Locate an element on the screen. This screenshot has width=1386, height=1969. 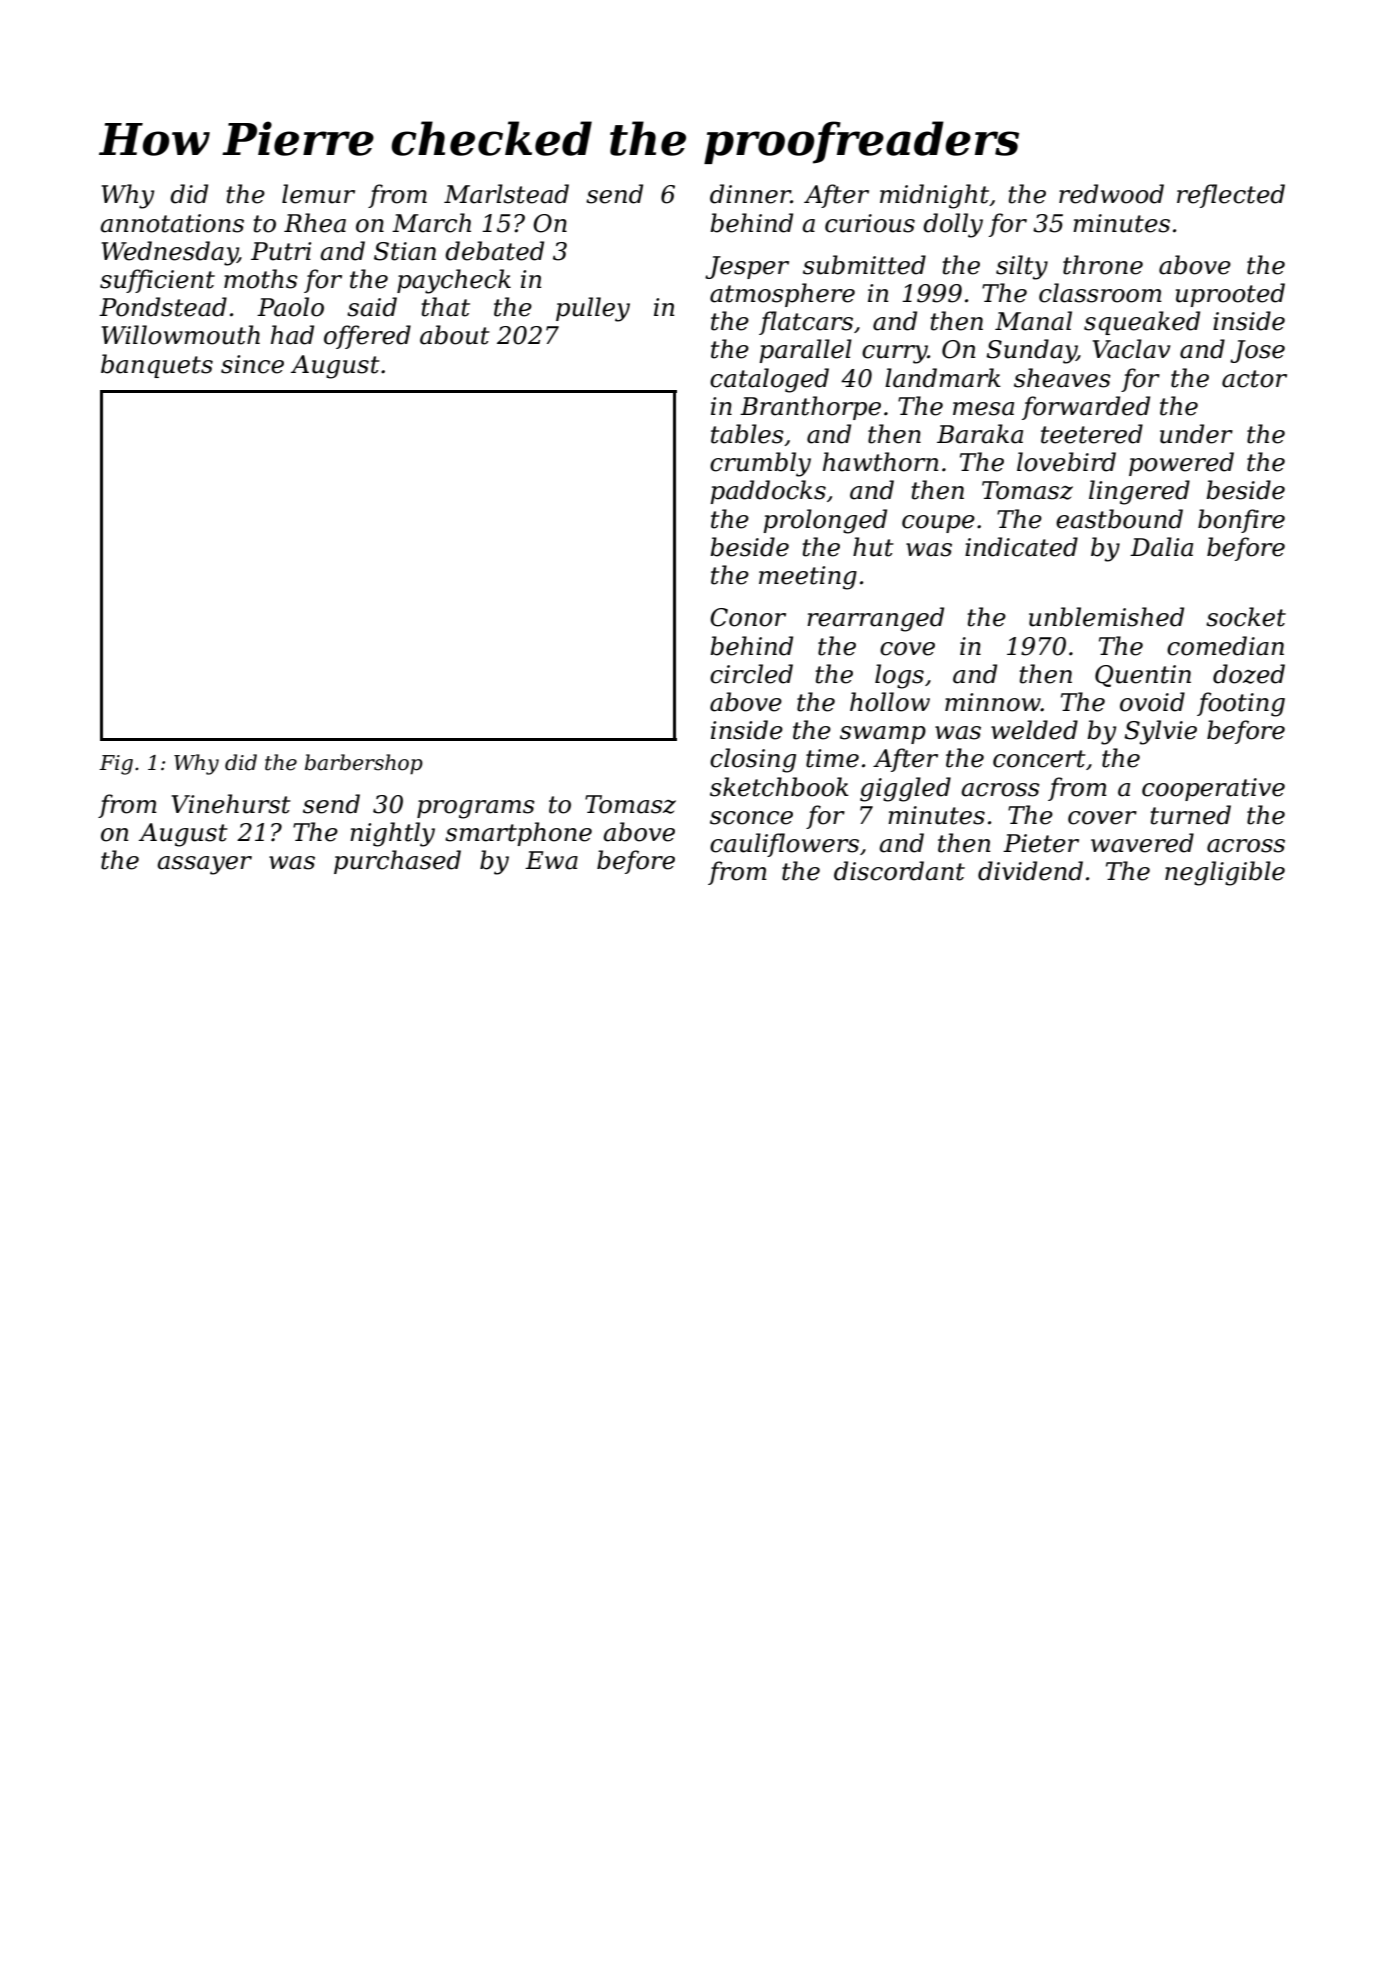
midnight is located at coordinates (935, 196).
